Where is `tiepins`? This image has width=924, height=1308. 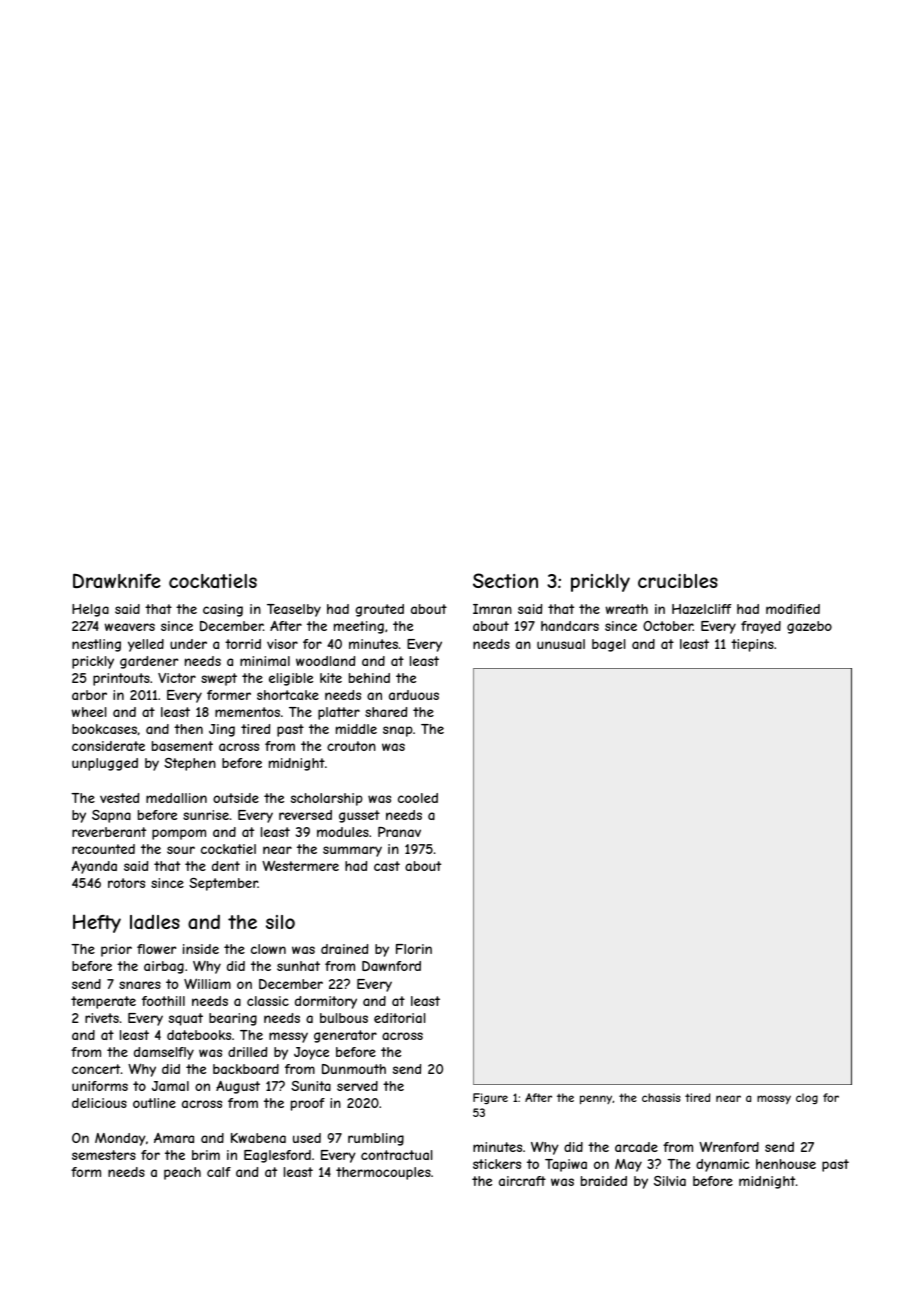 tiepins is located at coordinates (752, 645).
